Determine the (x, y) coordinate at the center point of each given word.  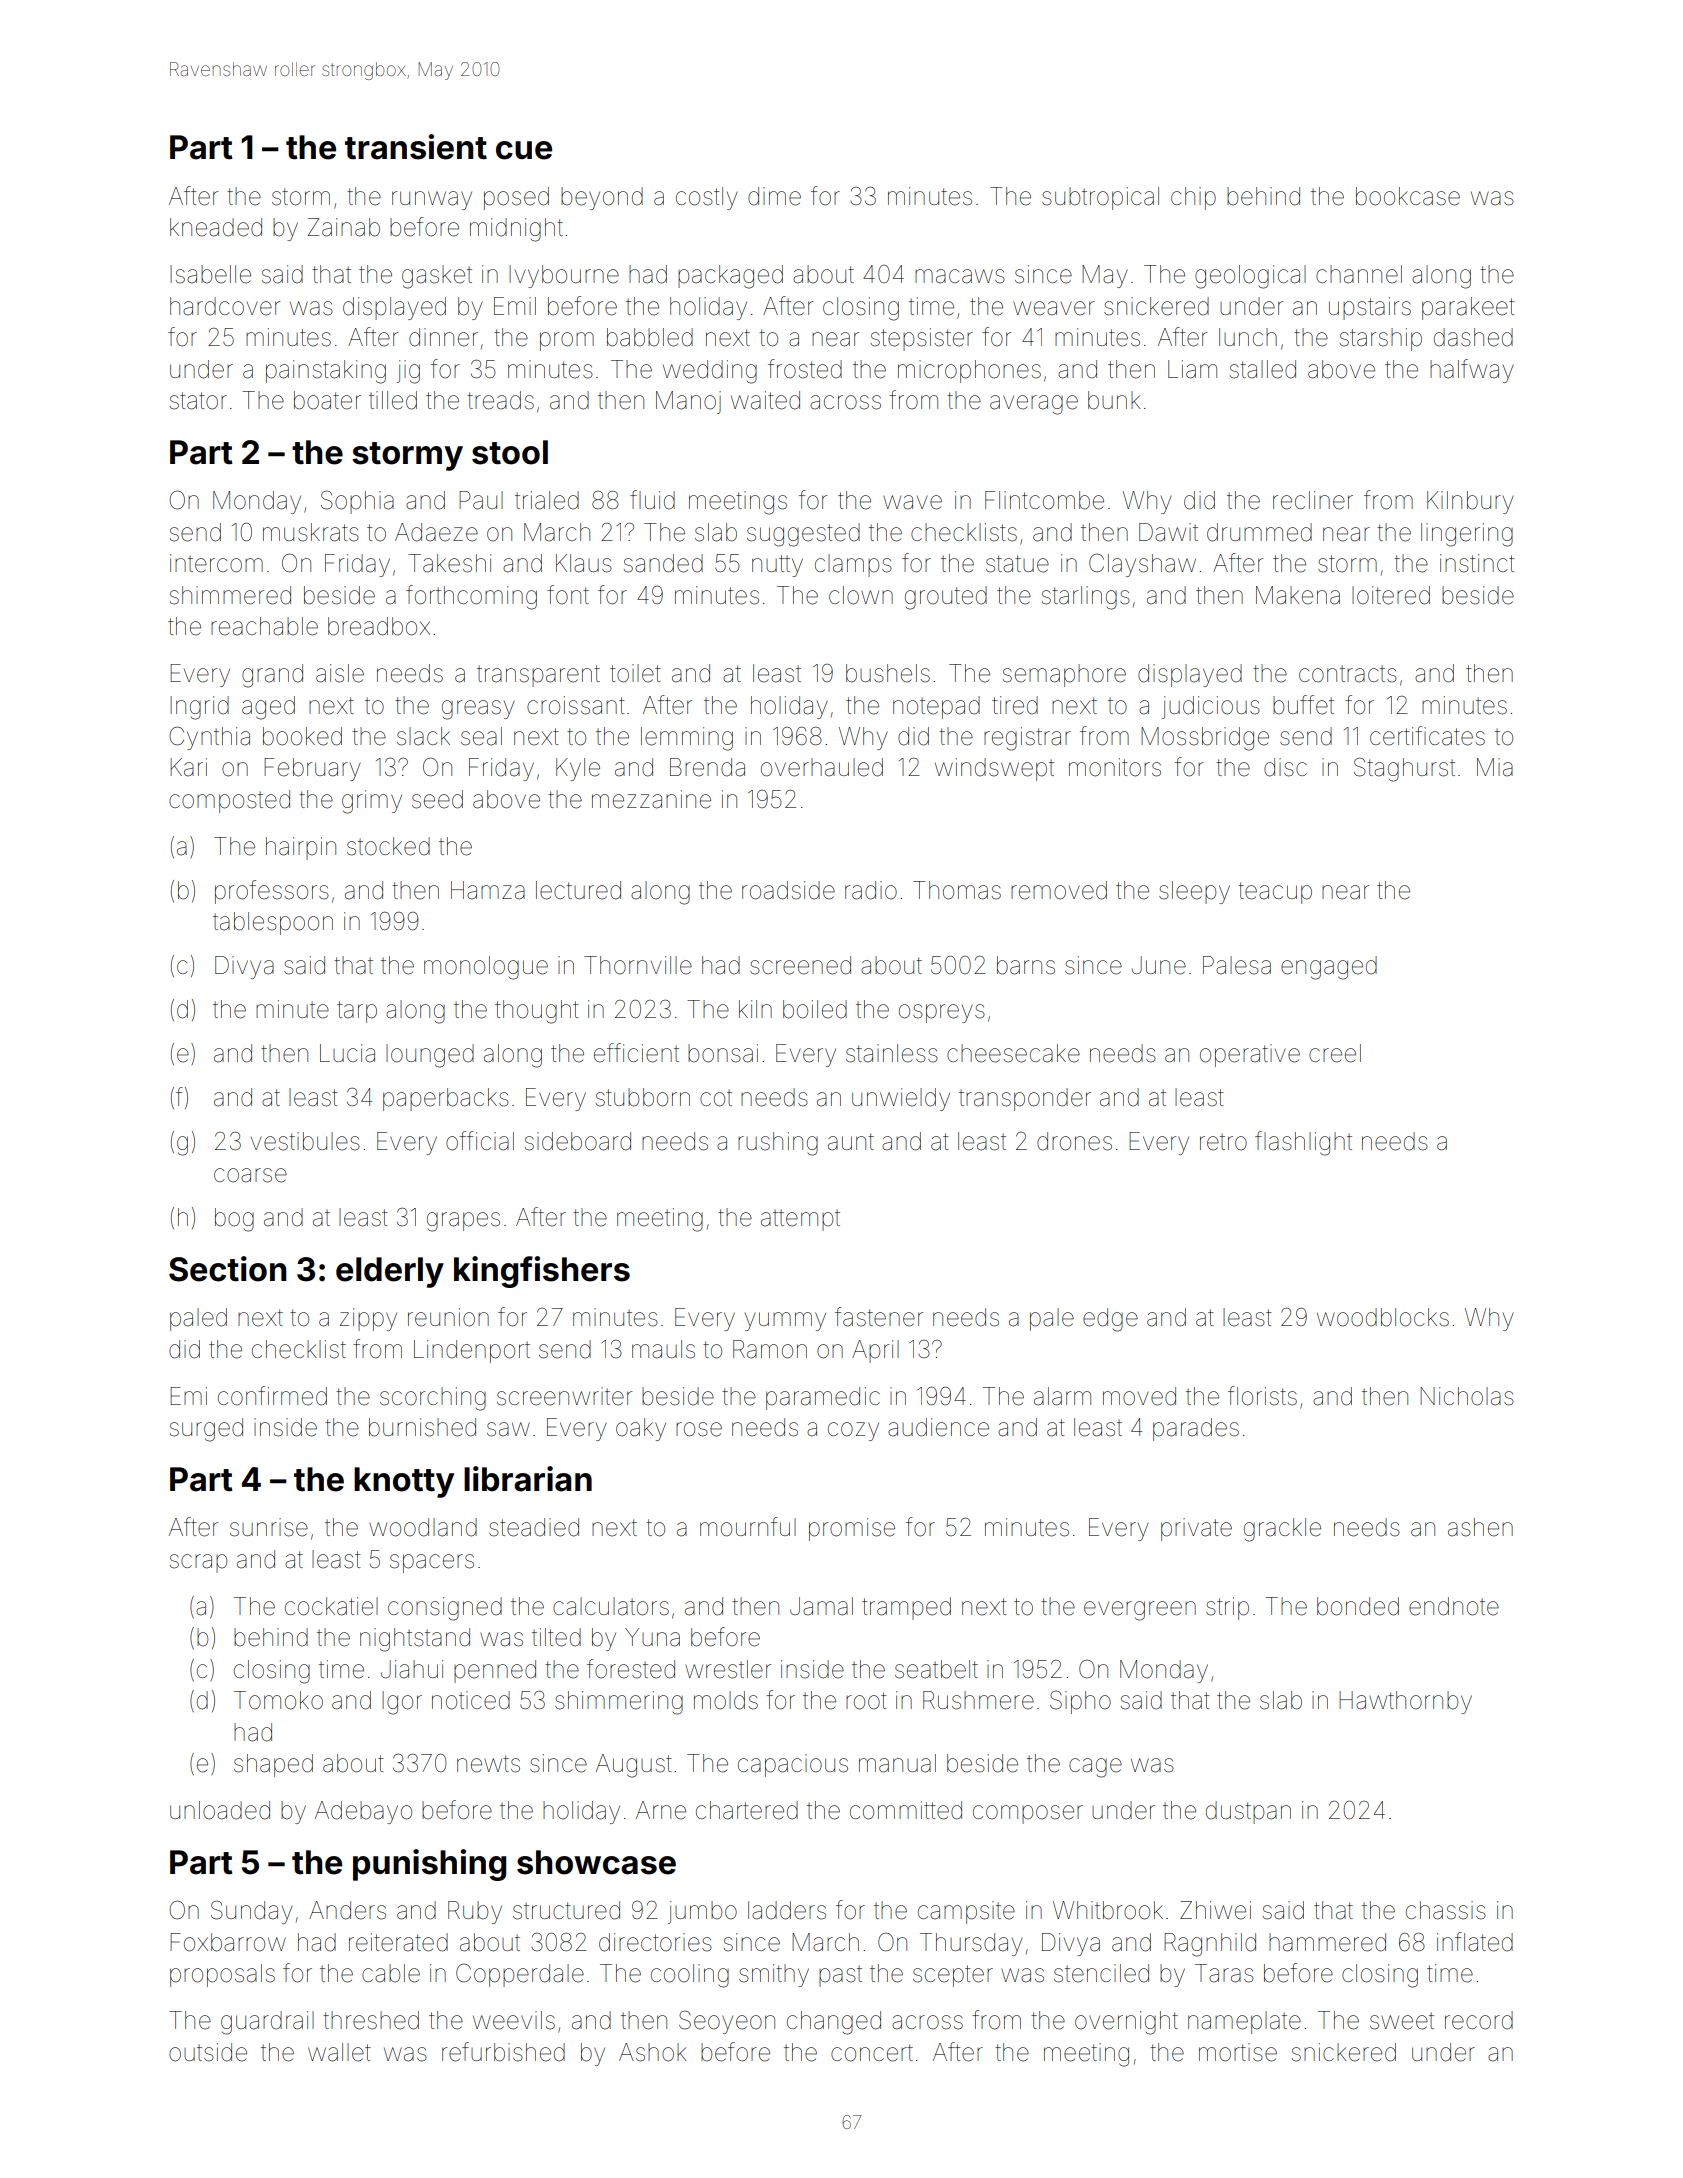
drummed (1259, 532)
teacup (1275, 893)
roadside (788, 890)
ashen (1480, 1527)
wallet (339, 2052)
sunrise (269, 1527)
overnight (1126, 2023)
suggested (803, 535)
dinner (443, 337)
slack (423, 736)
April (875, 1351)
